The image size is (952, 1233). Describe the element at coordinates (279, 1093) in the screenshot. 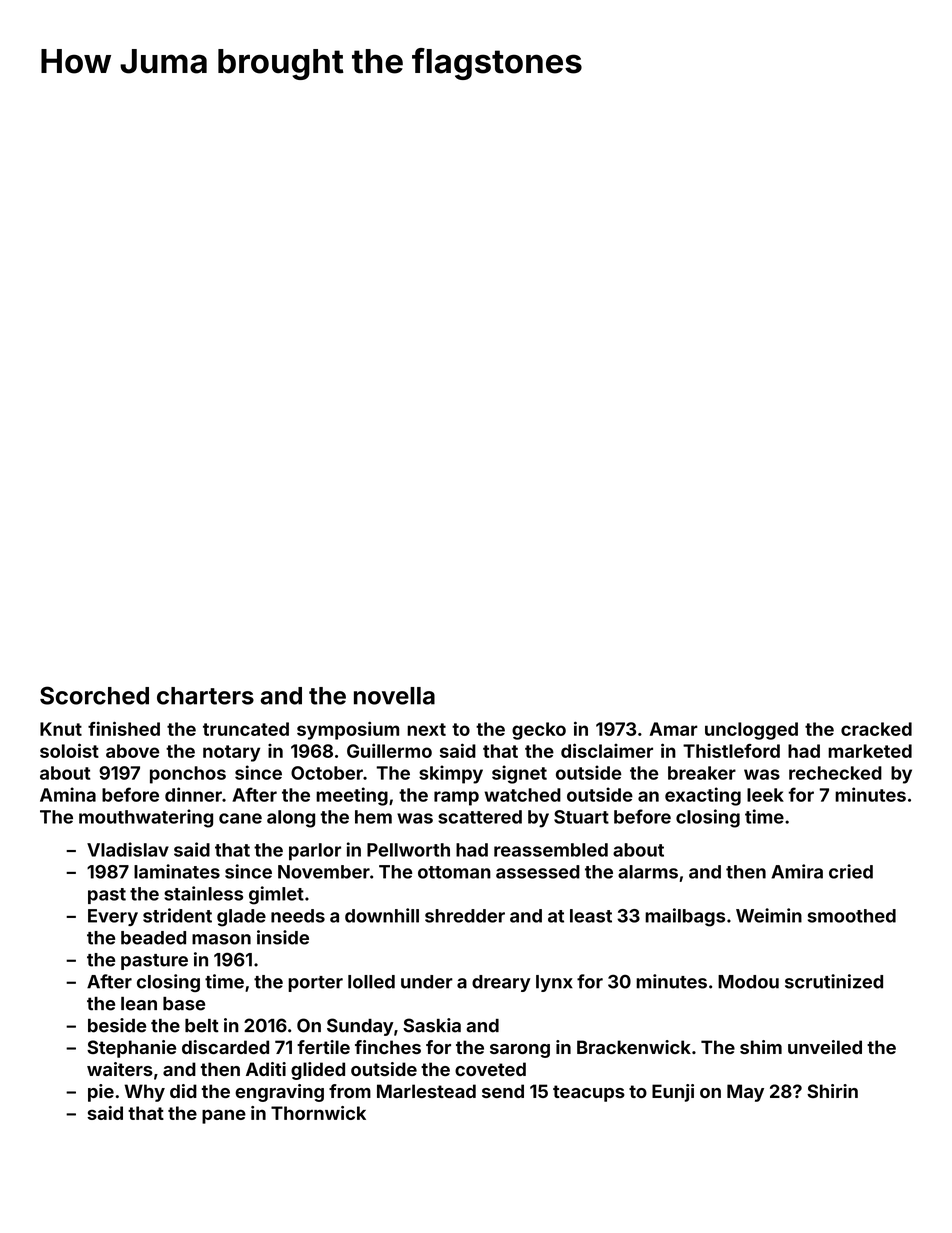

I see `engraving` at that location.
